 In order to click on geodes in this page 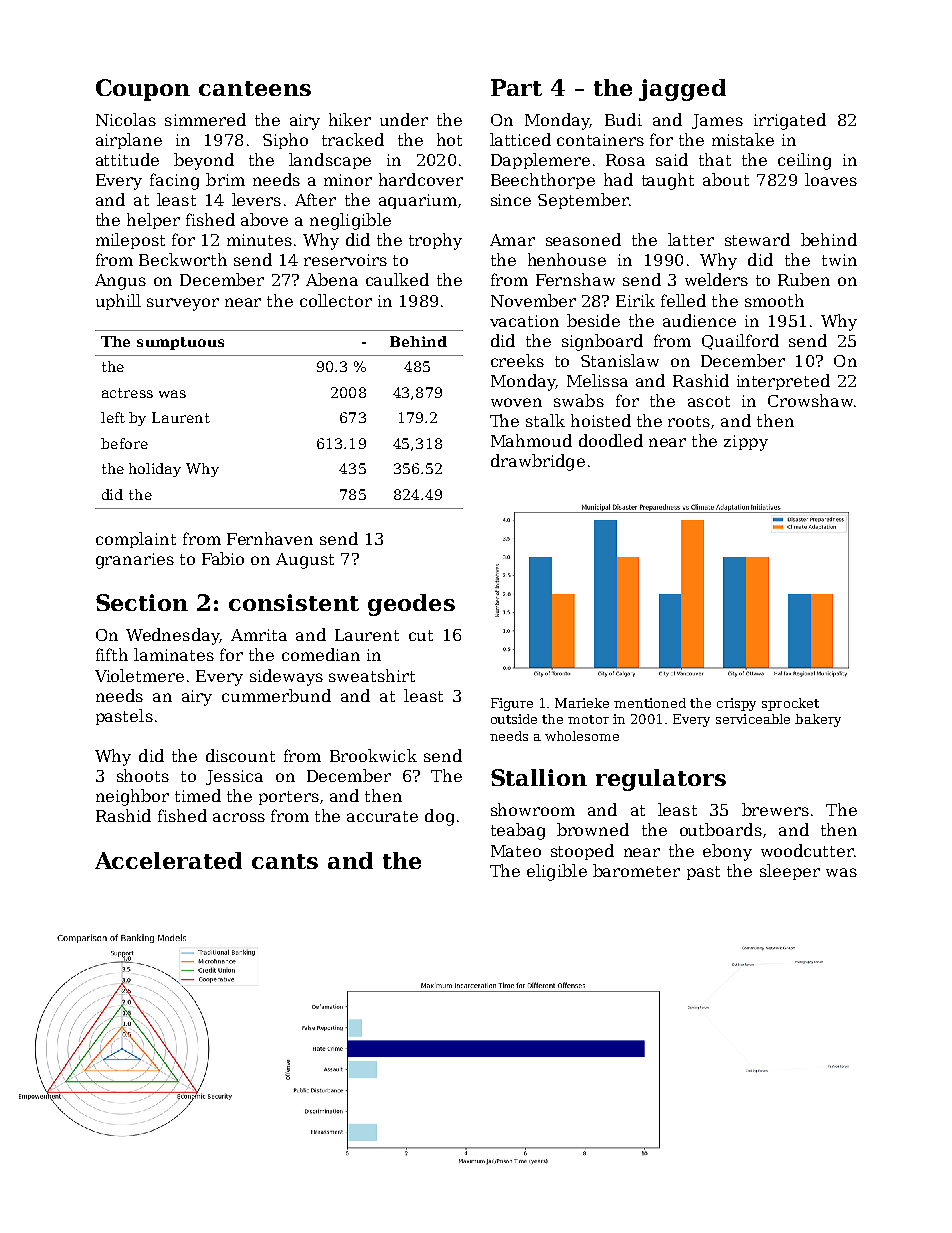, I will do `click(411, 605)`.
